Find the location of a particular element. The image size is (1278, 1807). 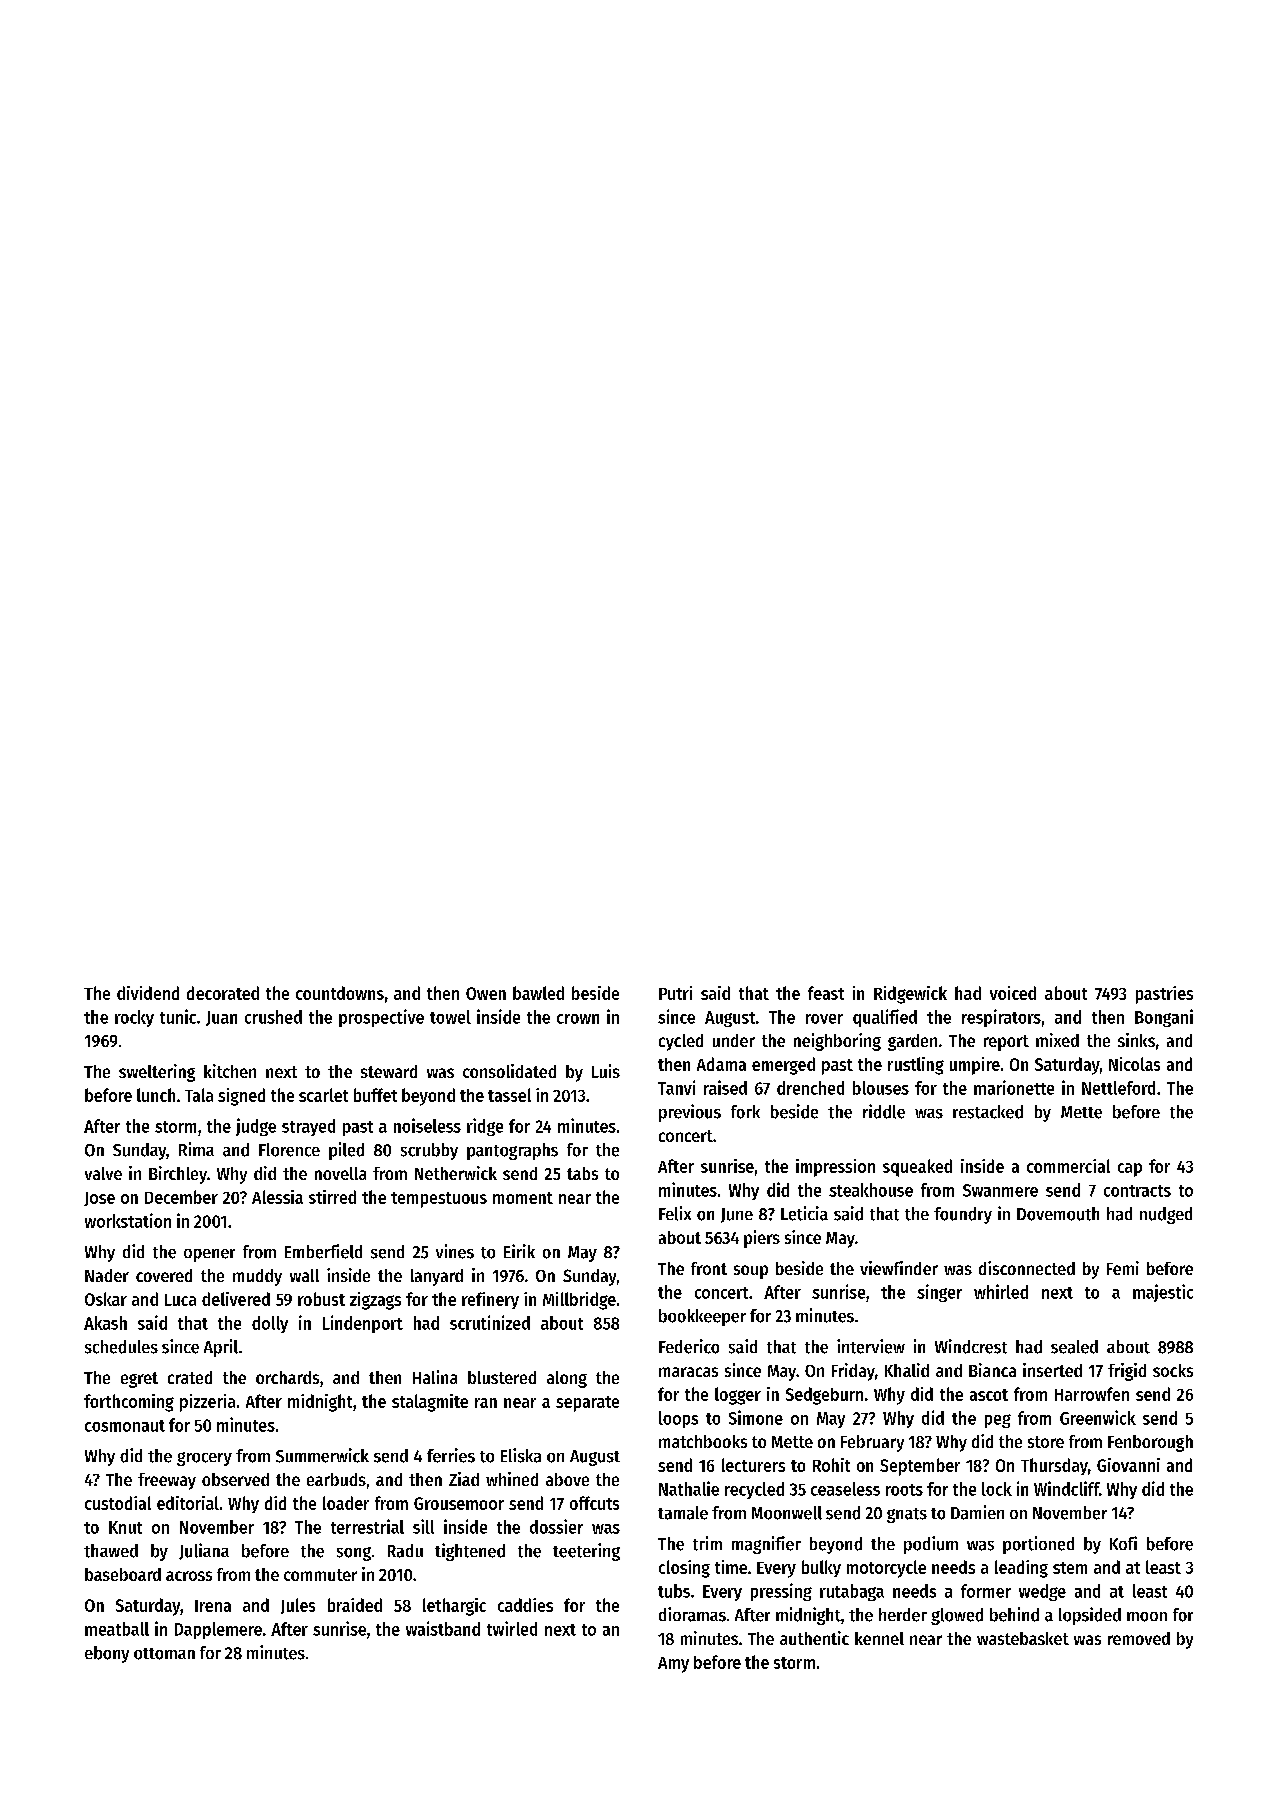

closing is located at coordinates (684, 1569).
